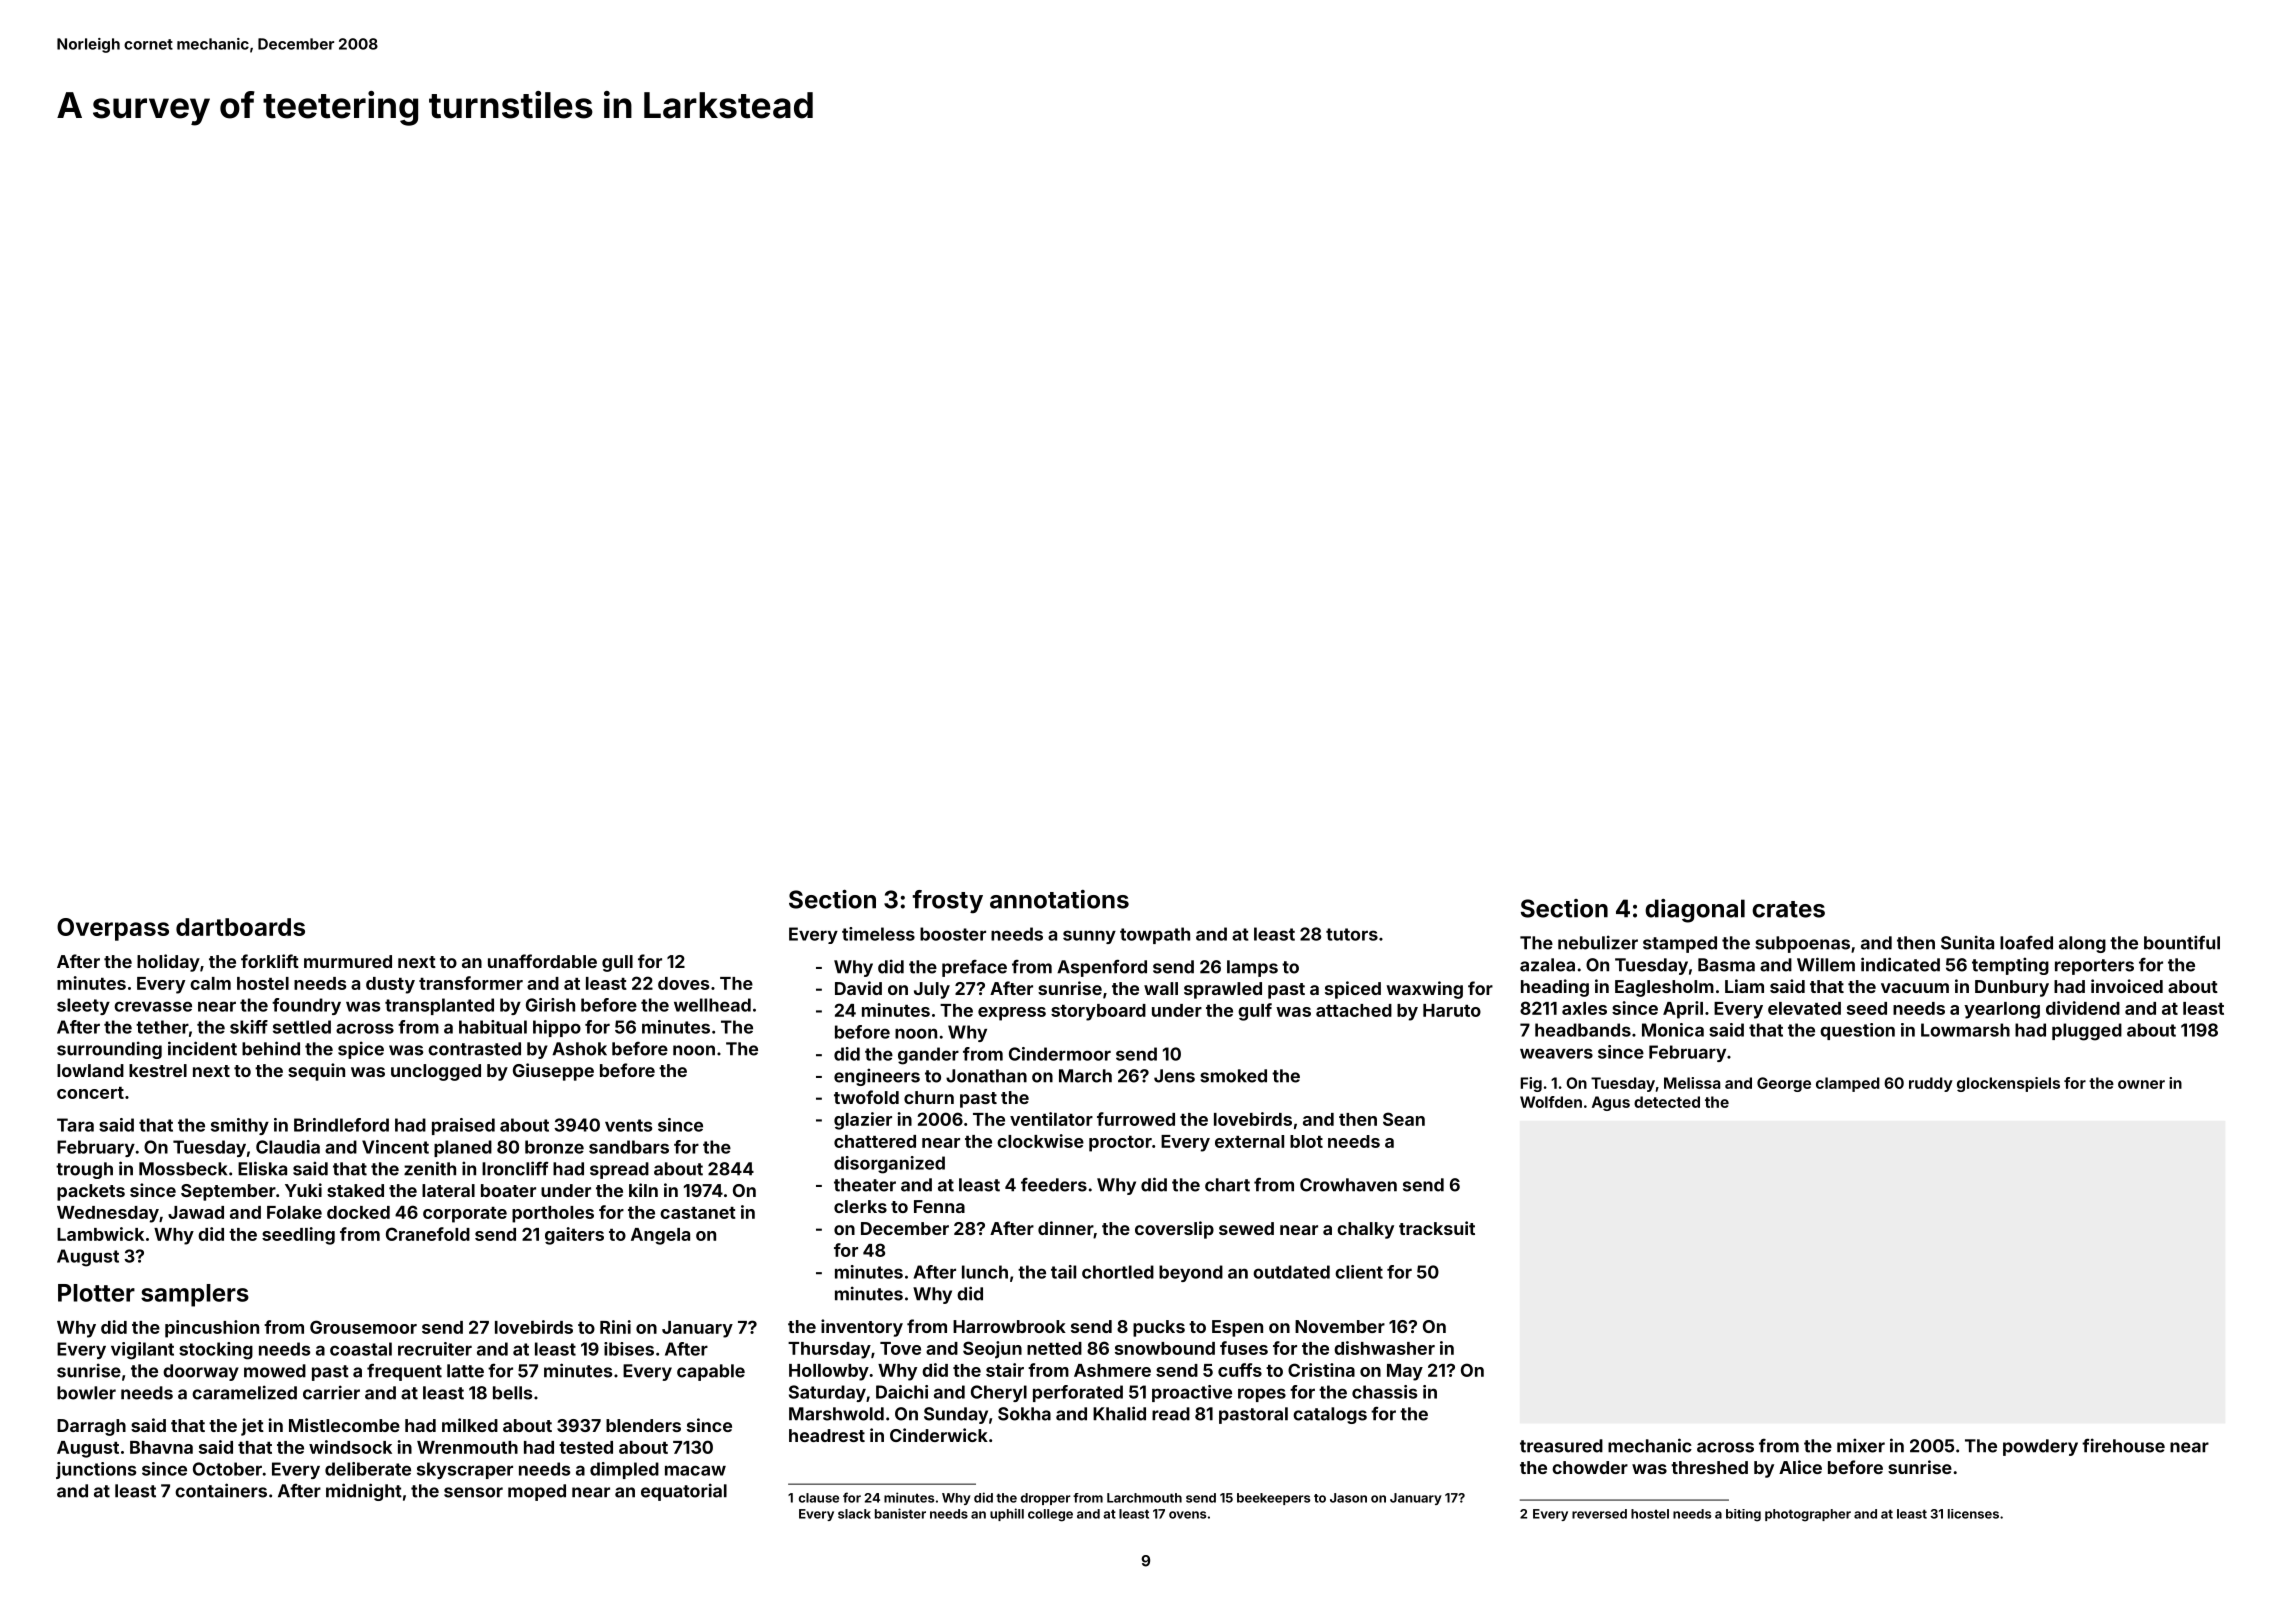 The image size is (2282, 1614). I want to click on Brindleford, so click(341, 1125).
